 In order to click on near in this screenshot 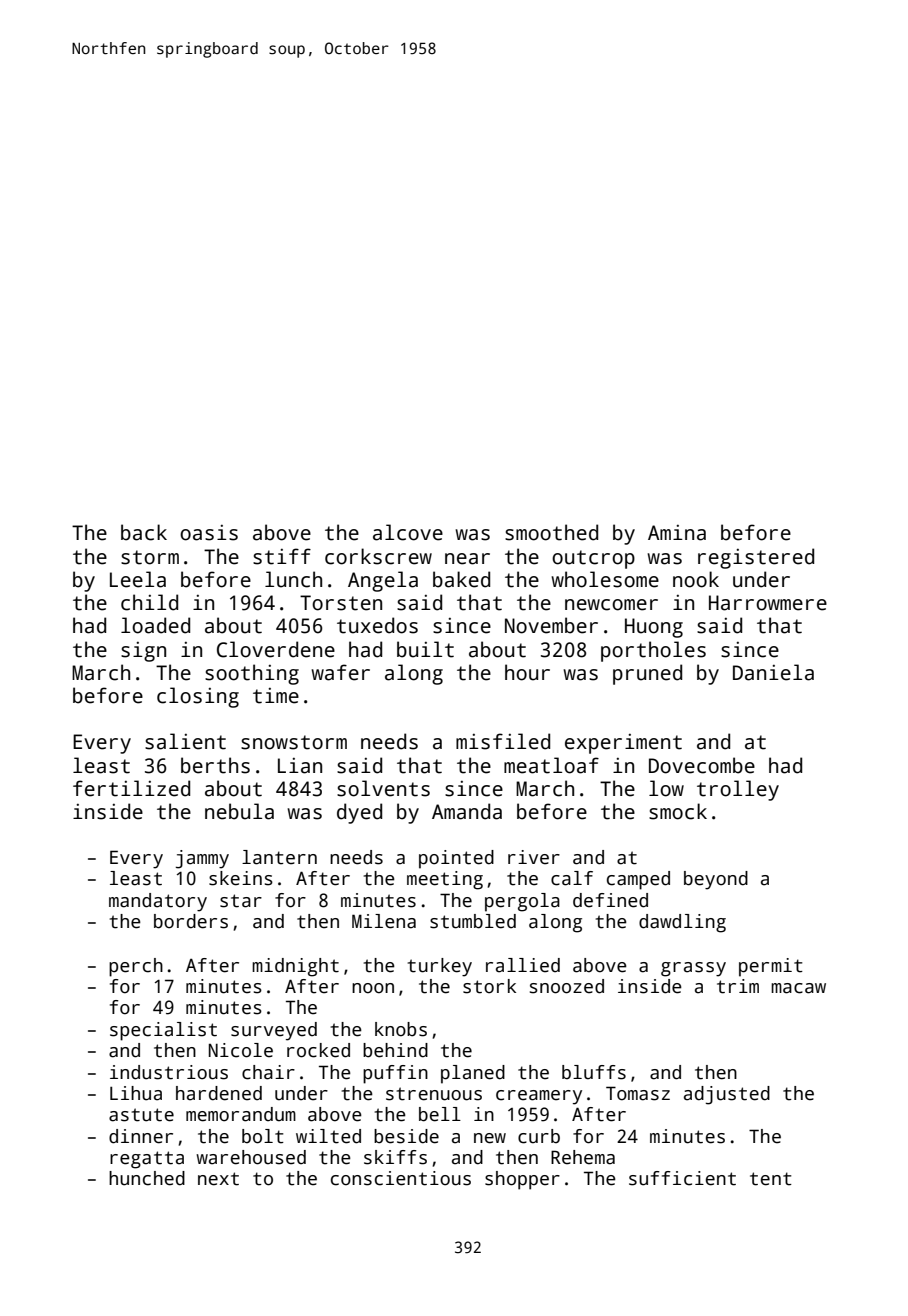, I will do `click(467, 559)`.
